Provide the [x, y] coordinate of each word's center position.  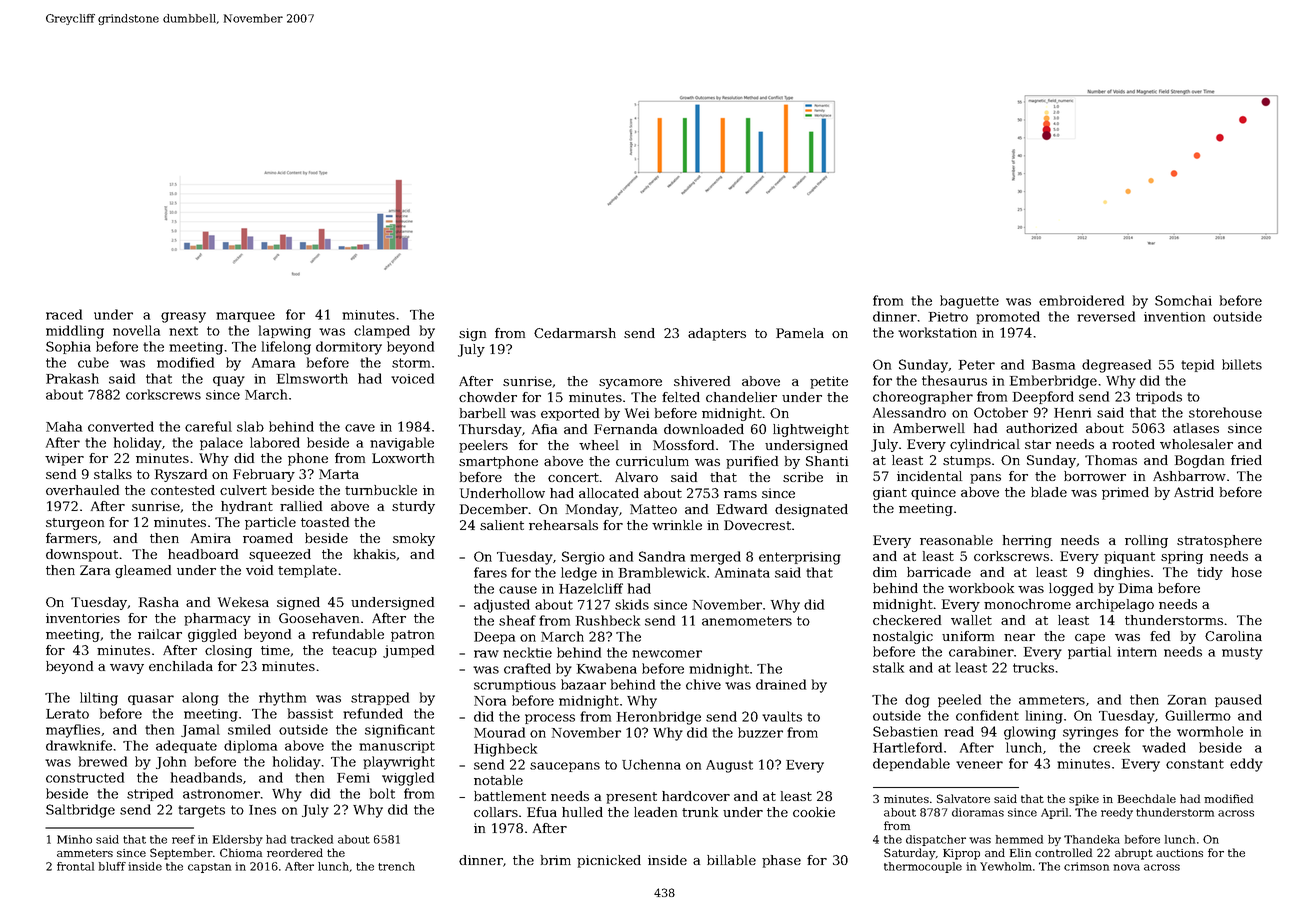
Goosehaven [319, 618]
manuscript [397, 747]
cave [360, 428]
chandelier [741, 397]
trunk [700, 812]
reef [183, 839]
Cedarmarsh [575, 333]
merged [715, 558]
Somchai [1183, 300]
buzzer [760, 732]
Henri [1072, 413]
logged [1071, 589]
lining [1044, 717]
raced [64, 314]
